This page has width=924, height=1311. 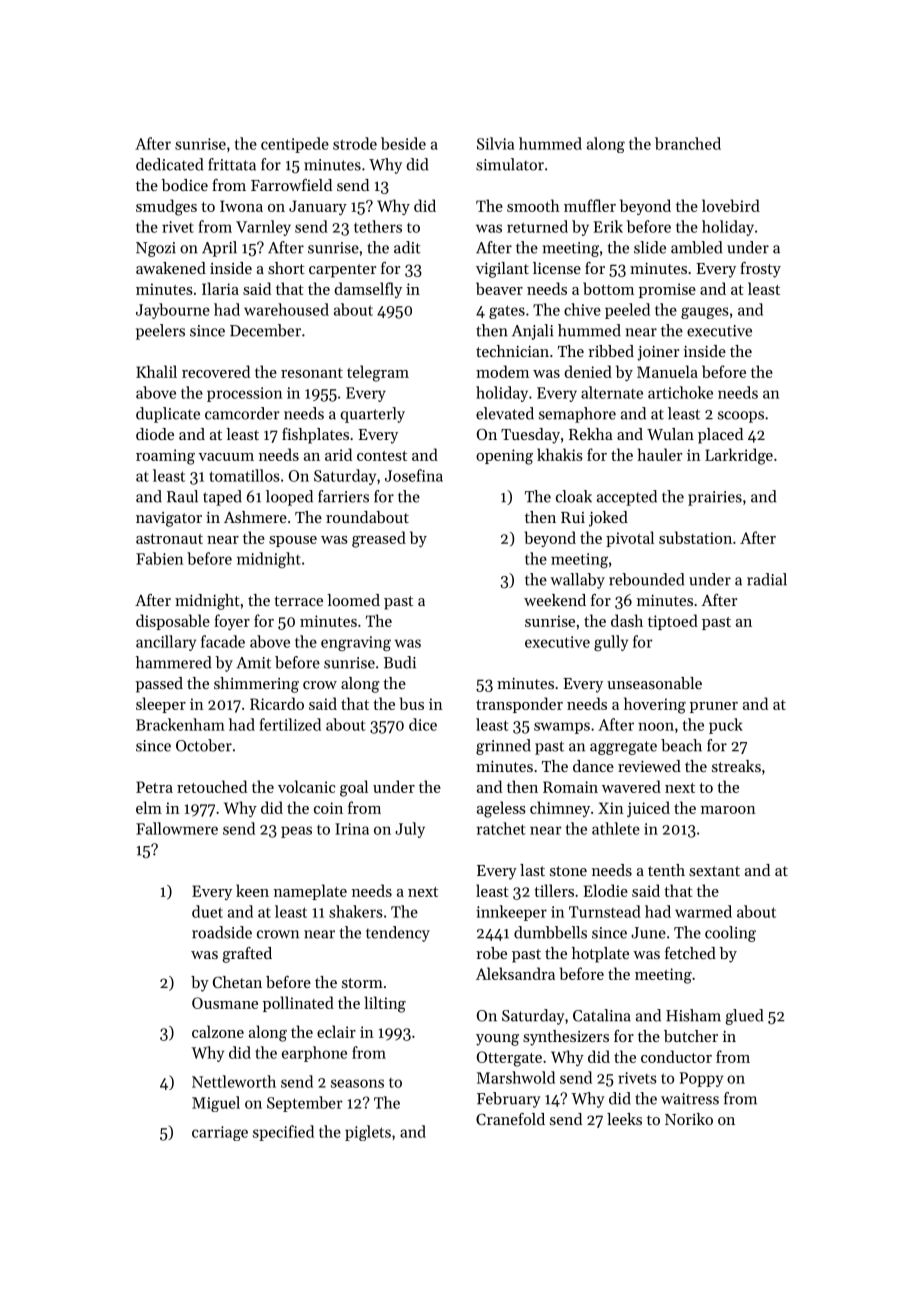 I want to click on branched, so click(x=688, y=143).
